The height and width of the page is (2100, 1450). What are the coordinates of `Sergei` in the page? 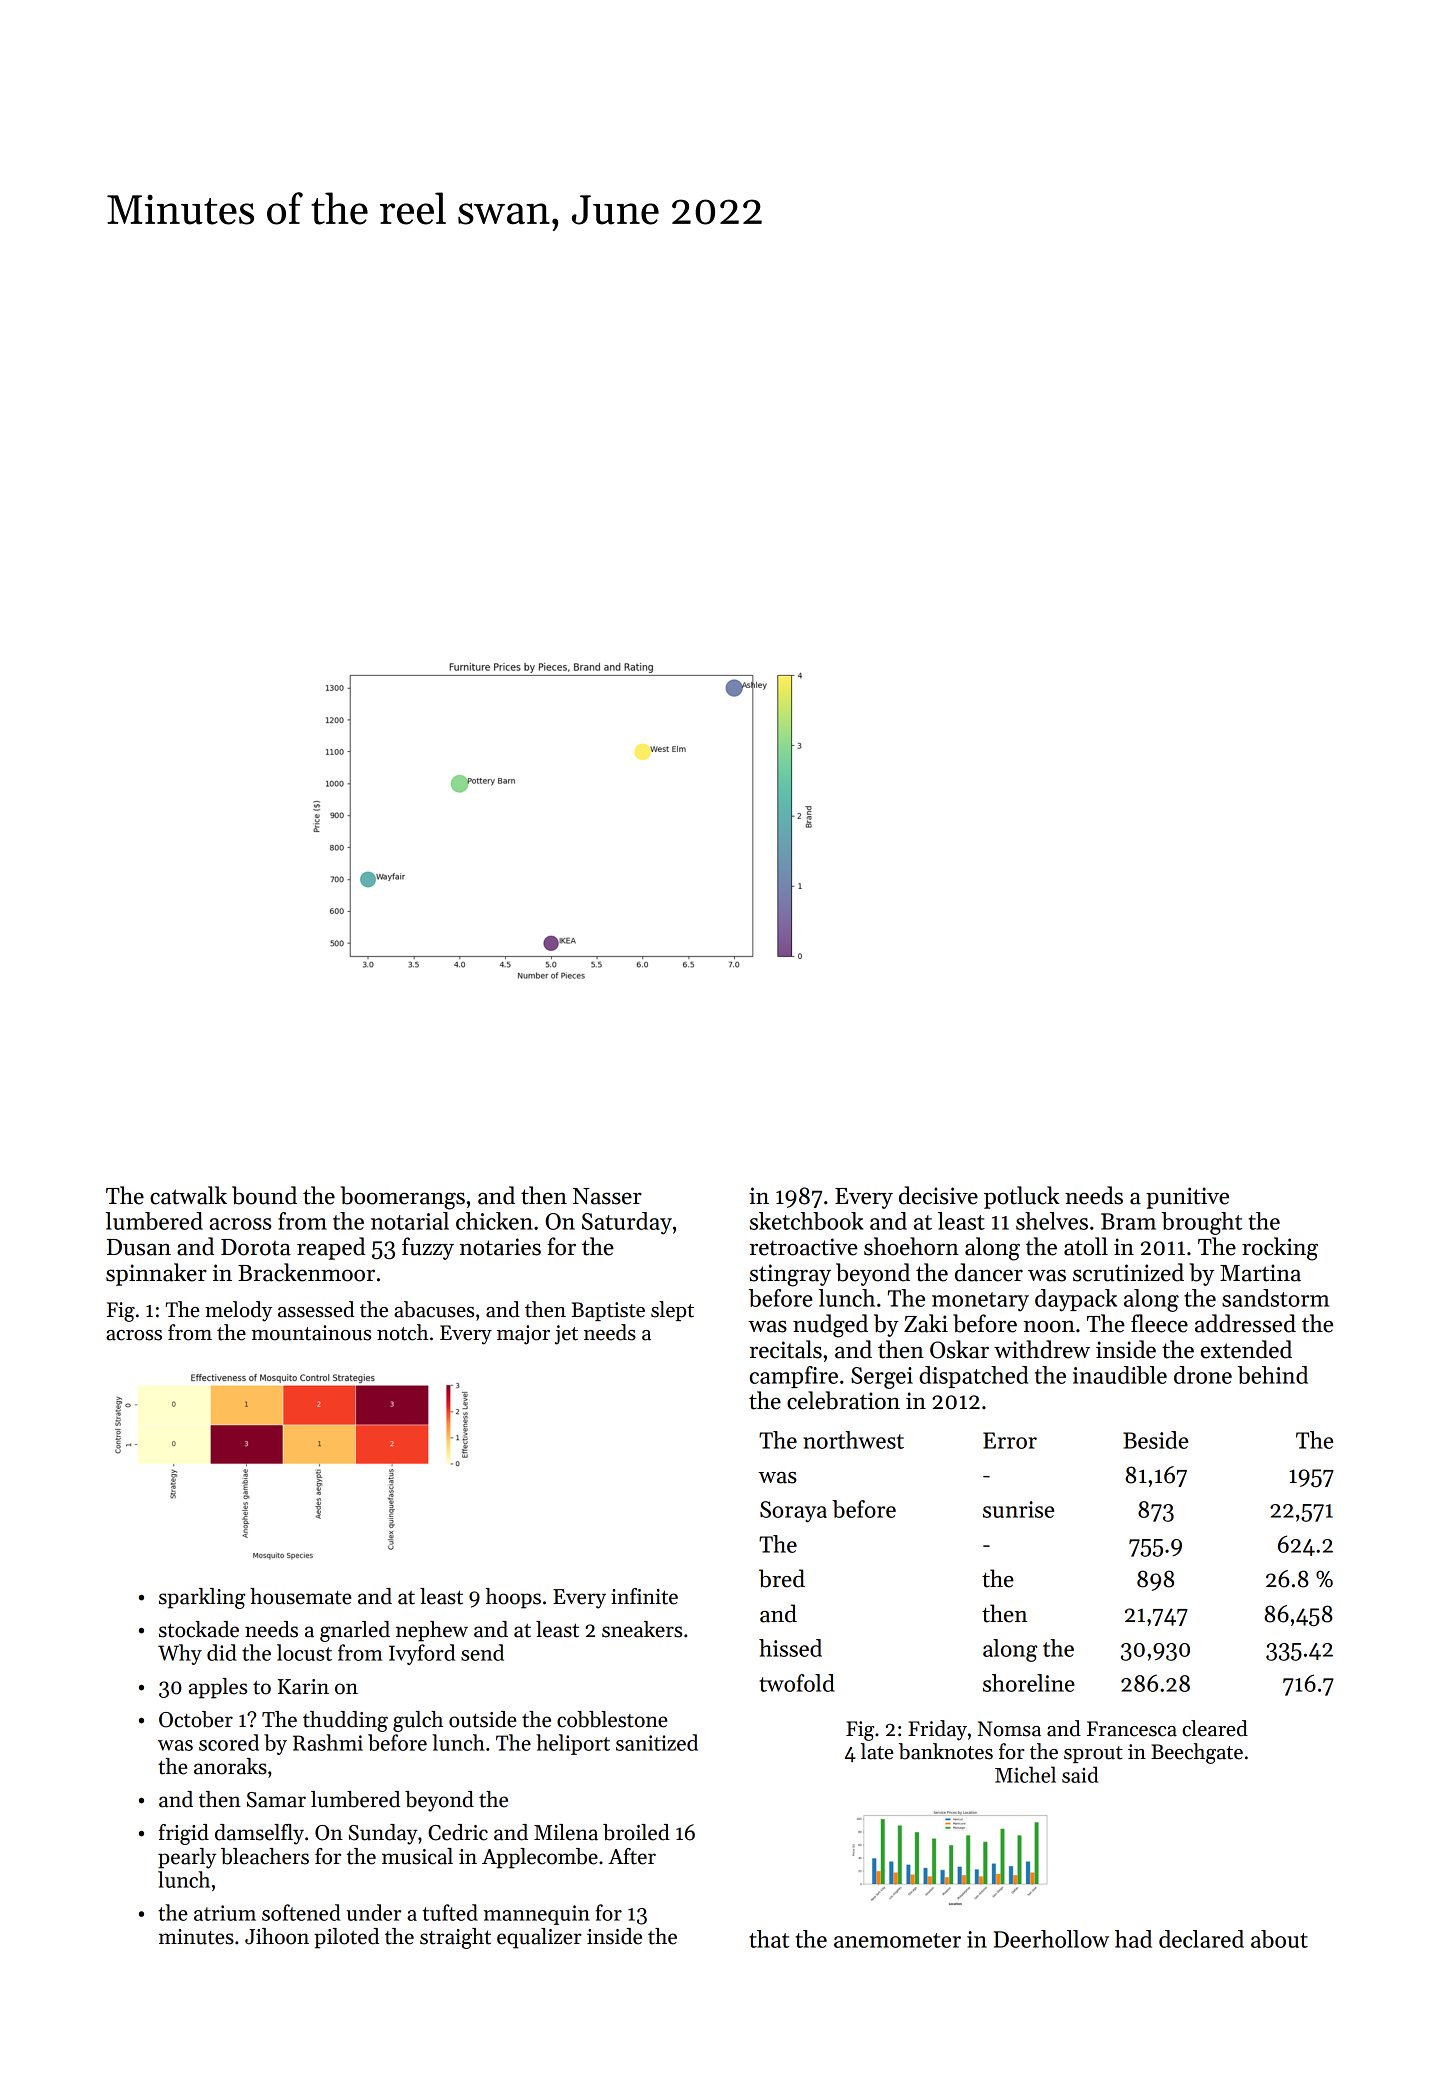 It's located at (882, 1378).
